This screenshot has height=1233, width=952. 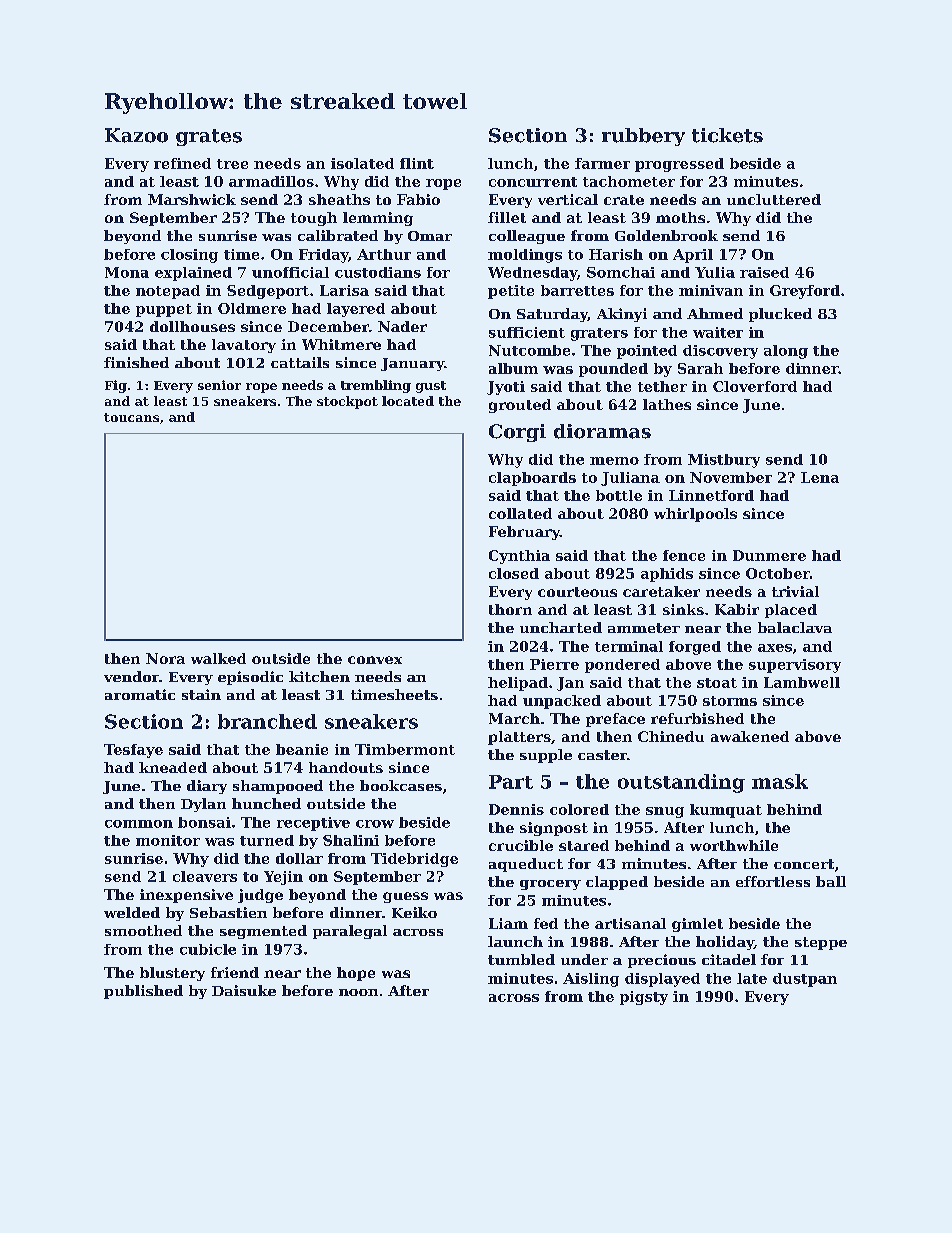 I want to click on dustpan, so click(x=805, y=980).
